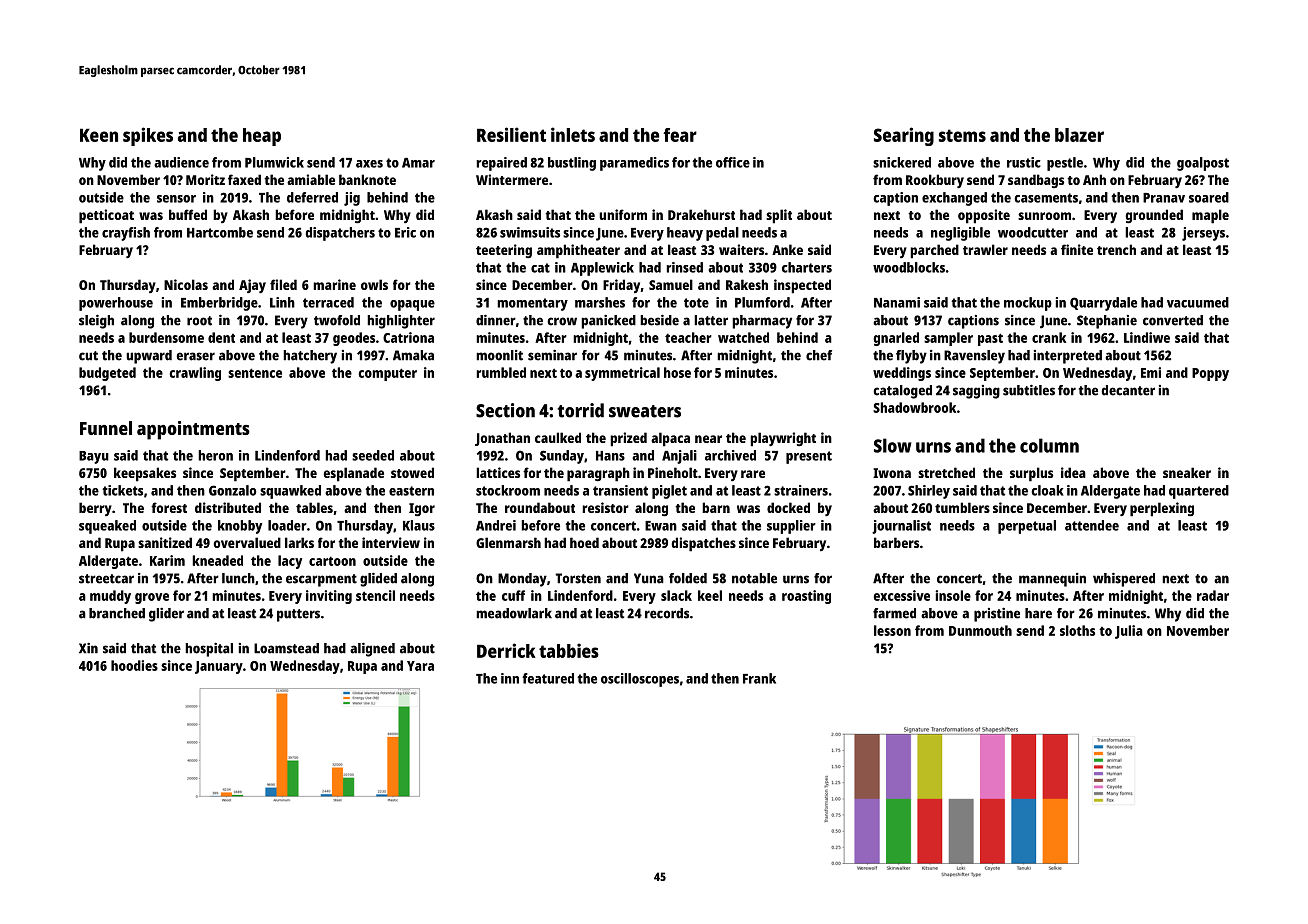 The image size is (1308, 924). I want to click on Julia, so click(1129, 632).
